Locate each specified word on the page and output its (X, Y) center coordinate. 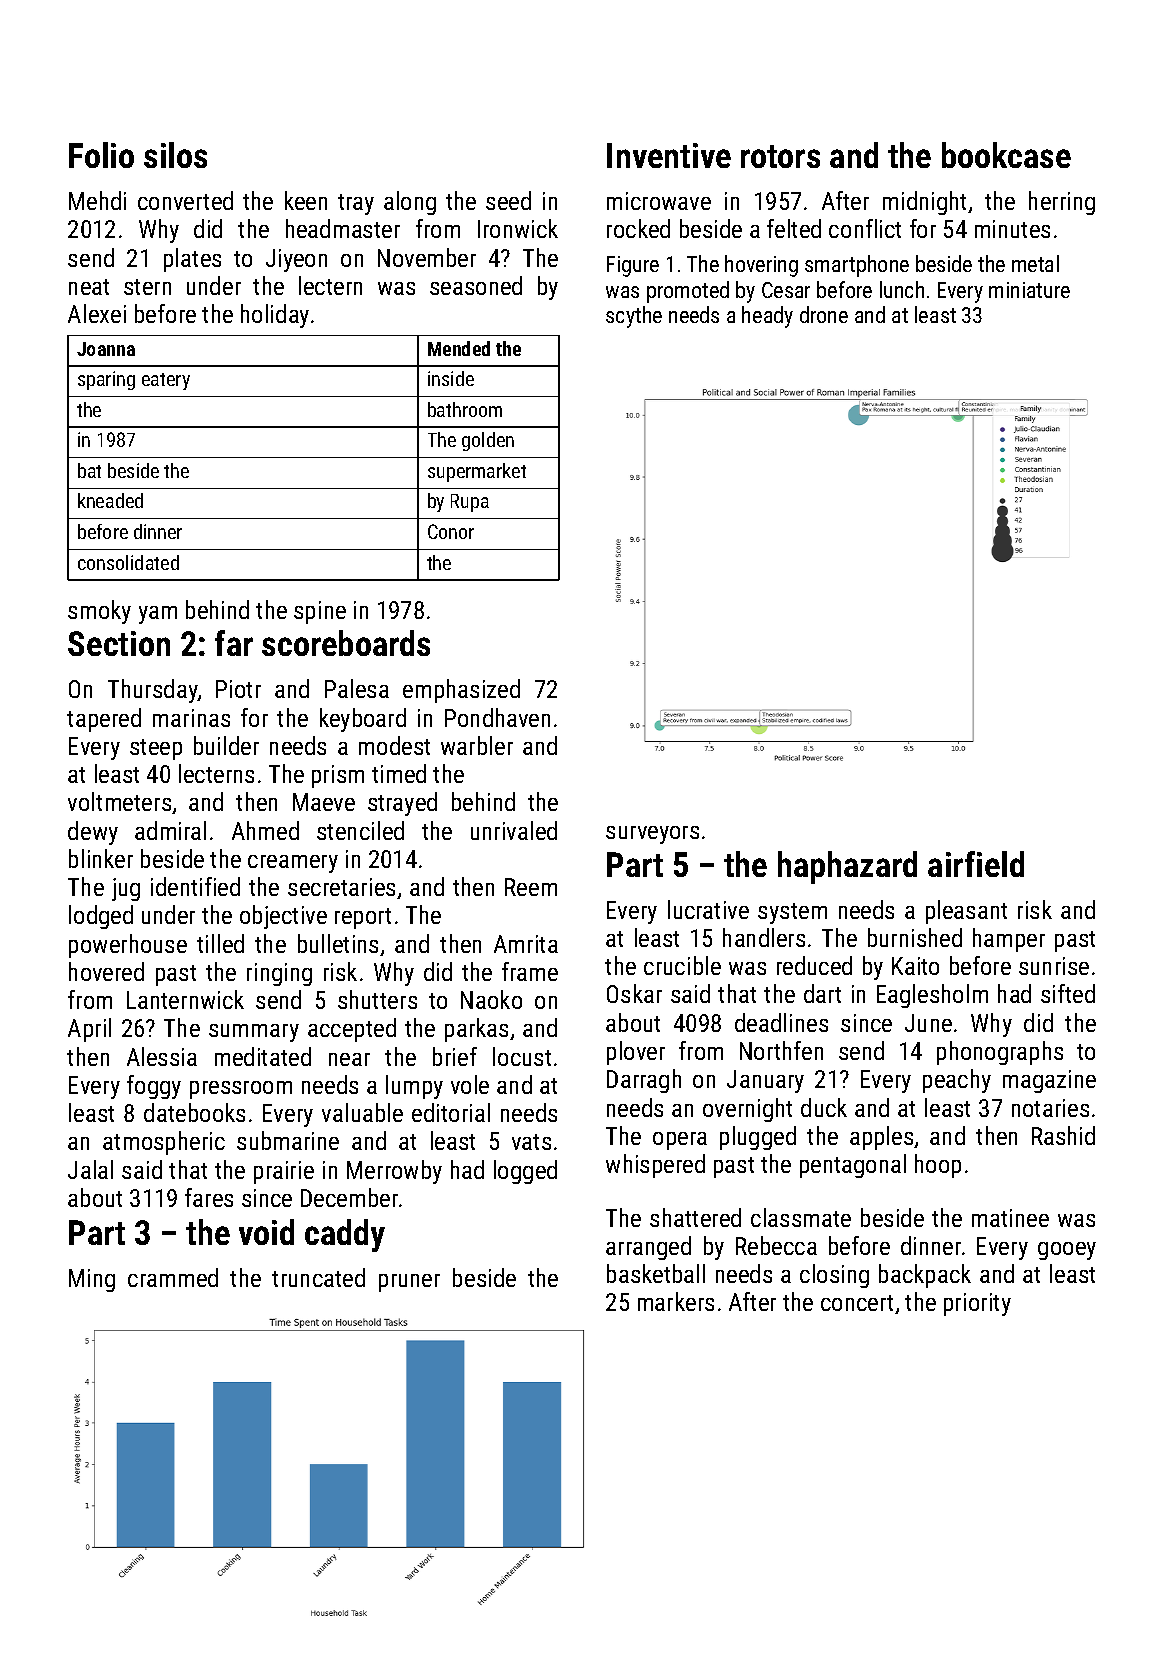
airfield (976, 864)
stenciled (360, 830)
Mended (459, 348)
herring (1062, 203)
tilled (220, 943)
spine (320, 612)
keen (306, 200)
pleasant (966, 912)
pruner (409, 1283)
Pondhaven (497, 717)
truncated (318, 1277)
